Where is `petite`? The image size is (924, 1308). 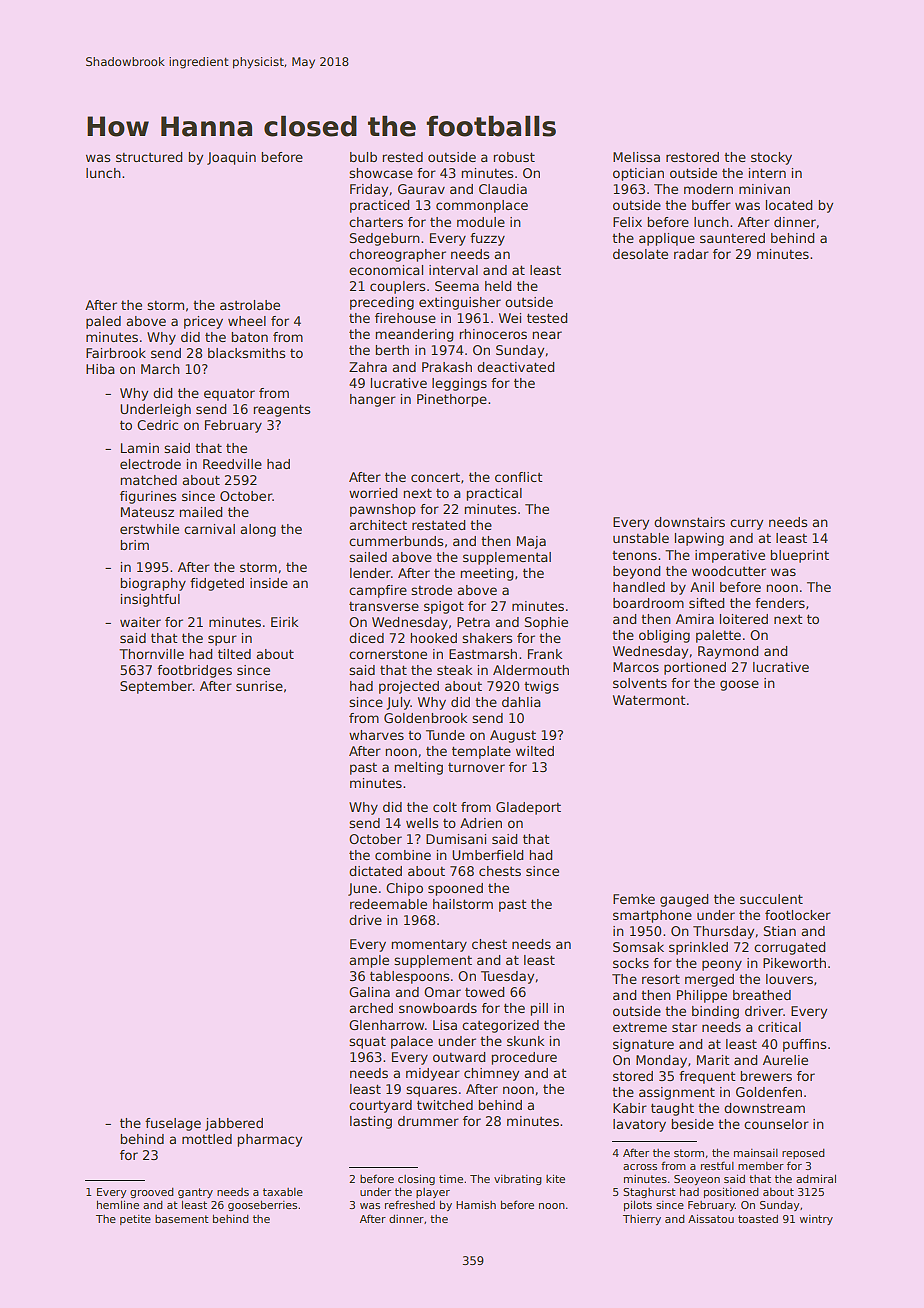 petite is located at coordinates (135, 1220).
